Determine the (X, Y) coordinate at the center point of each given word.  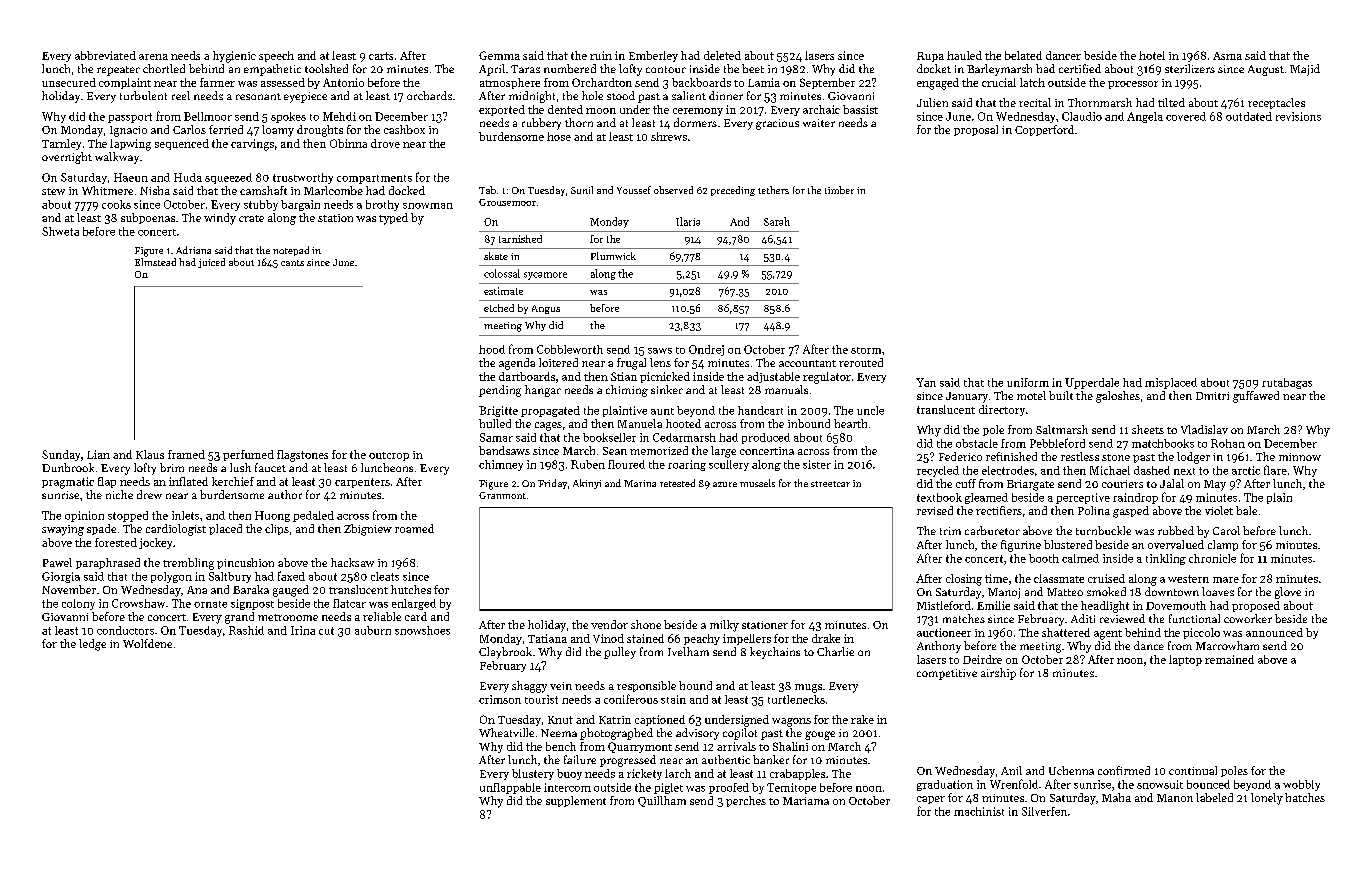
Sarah (777, 221)
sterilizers (1190, 68)
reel (181, 95)
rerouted (861, 362)
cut (326, 631)
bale (1246, 510)
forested (116, 542)
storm (866, 350)
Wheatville (506, 732)
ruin (601, 55)
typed (393, 219)
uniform (1028, 382)
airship (998, 674)
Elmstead (155, 262)
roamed (414, 528)
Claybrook (505, 653)
